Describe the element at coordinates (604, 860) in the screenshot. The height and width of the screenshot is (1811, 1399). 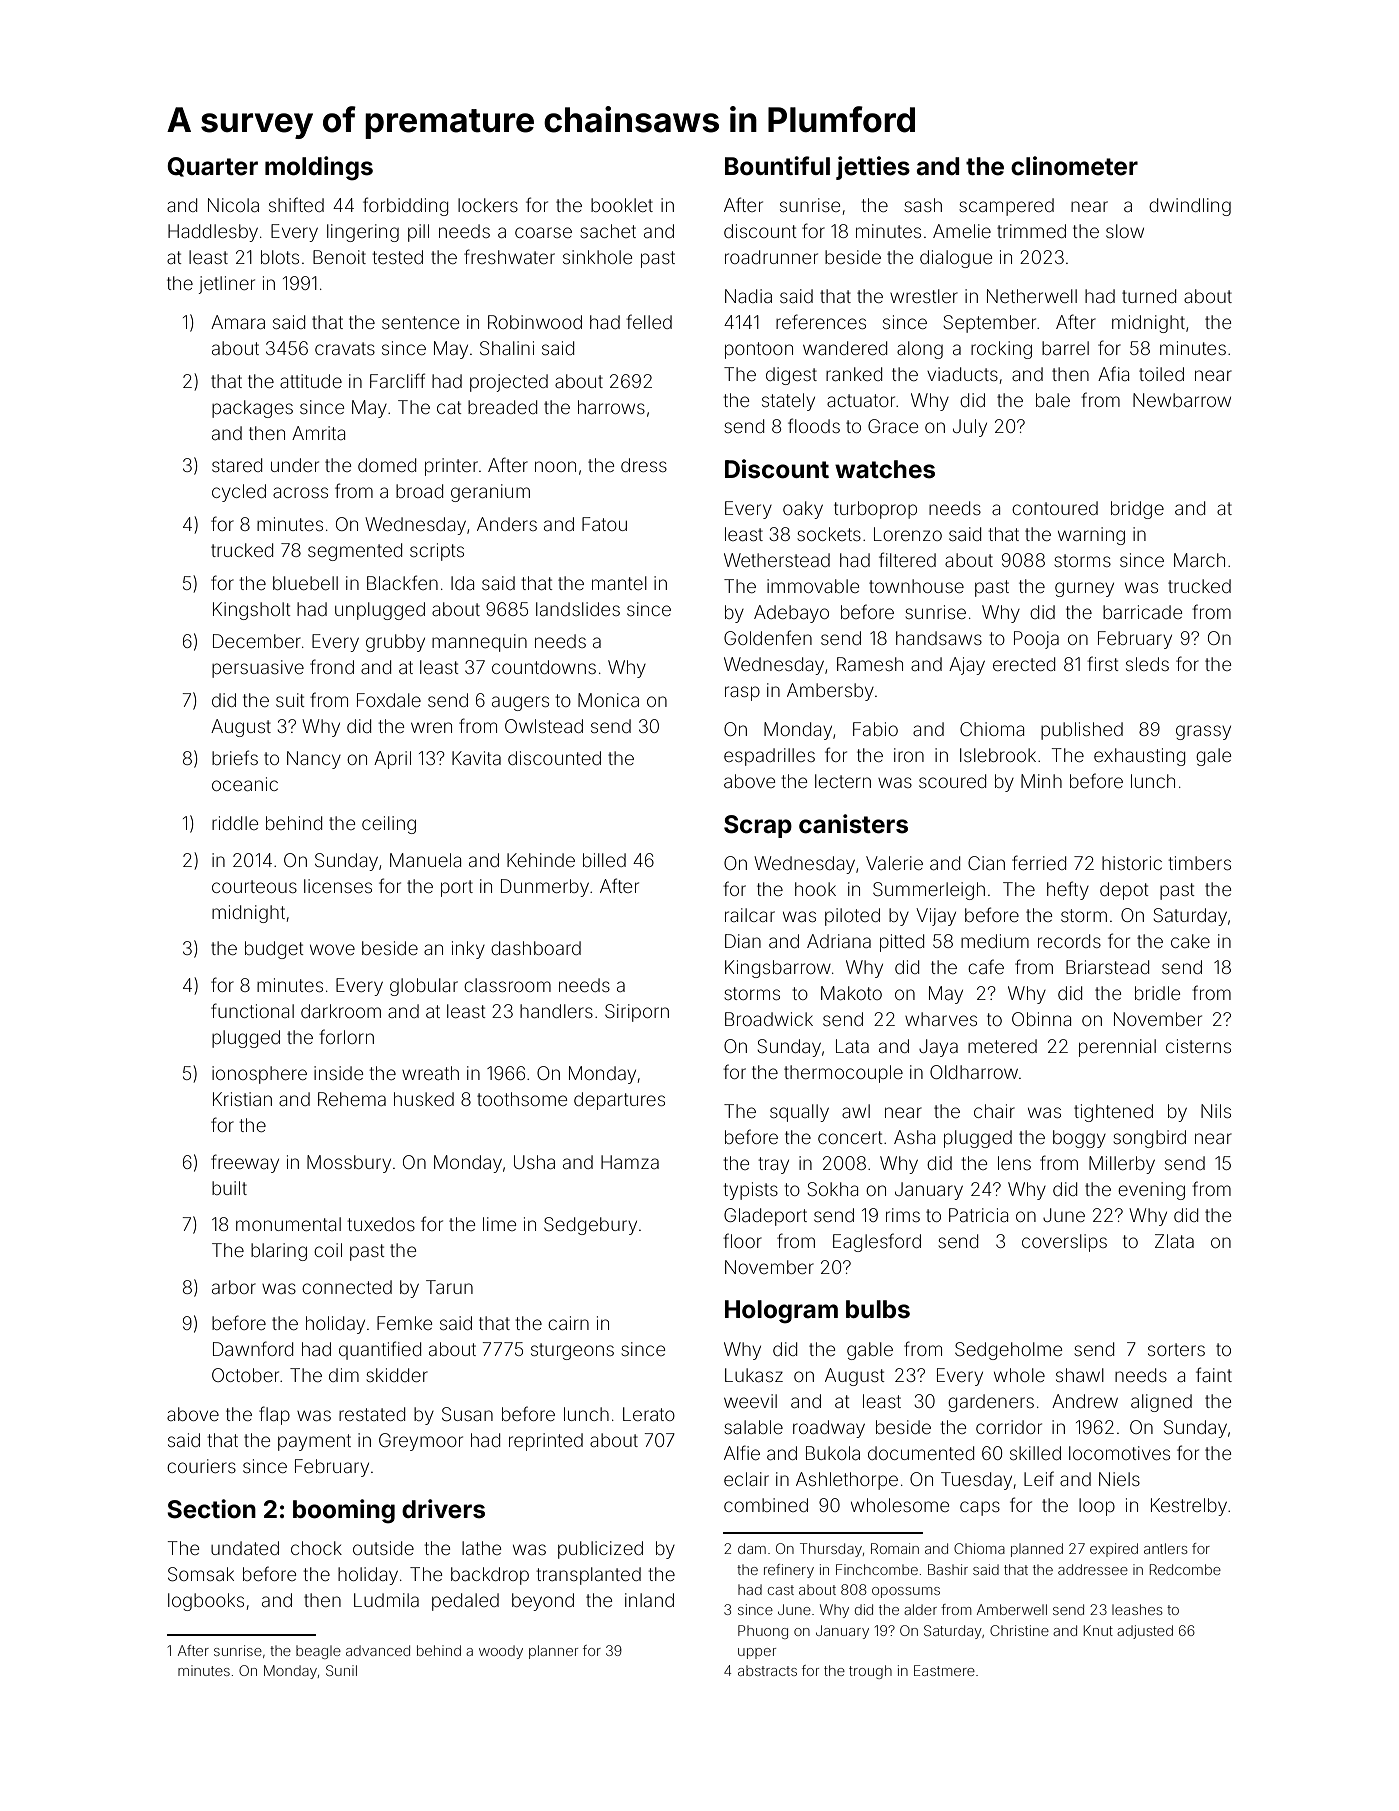
I see `billed` at that location.
